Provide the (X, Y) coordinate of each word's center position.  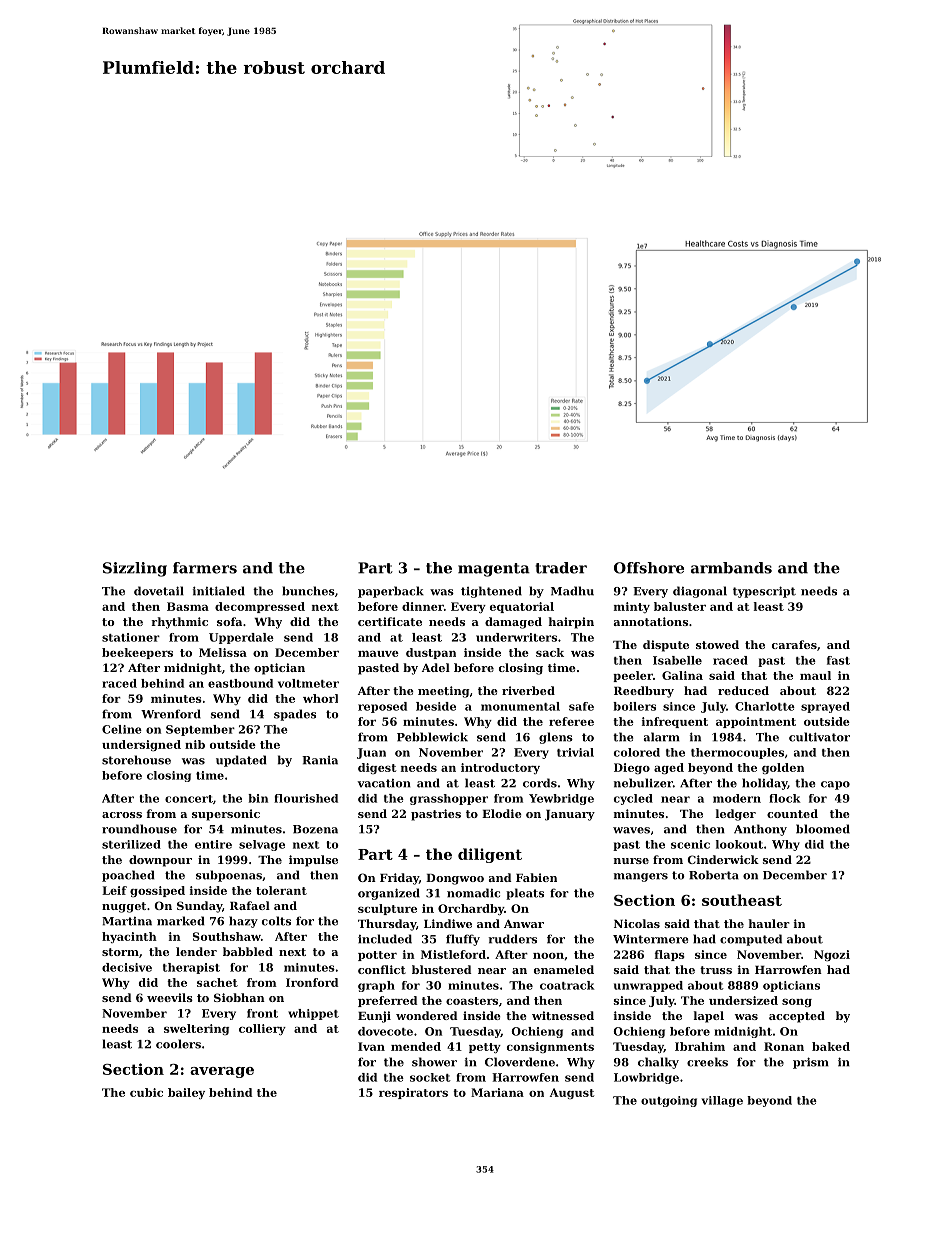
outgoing (669, 1101)
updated (241, 761)
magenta (494, 570)
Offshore (649, 568)
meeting (444, 692)
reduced (743, 690)
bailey (186, 1093)
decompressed (260, 607)
